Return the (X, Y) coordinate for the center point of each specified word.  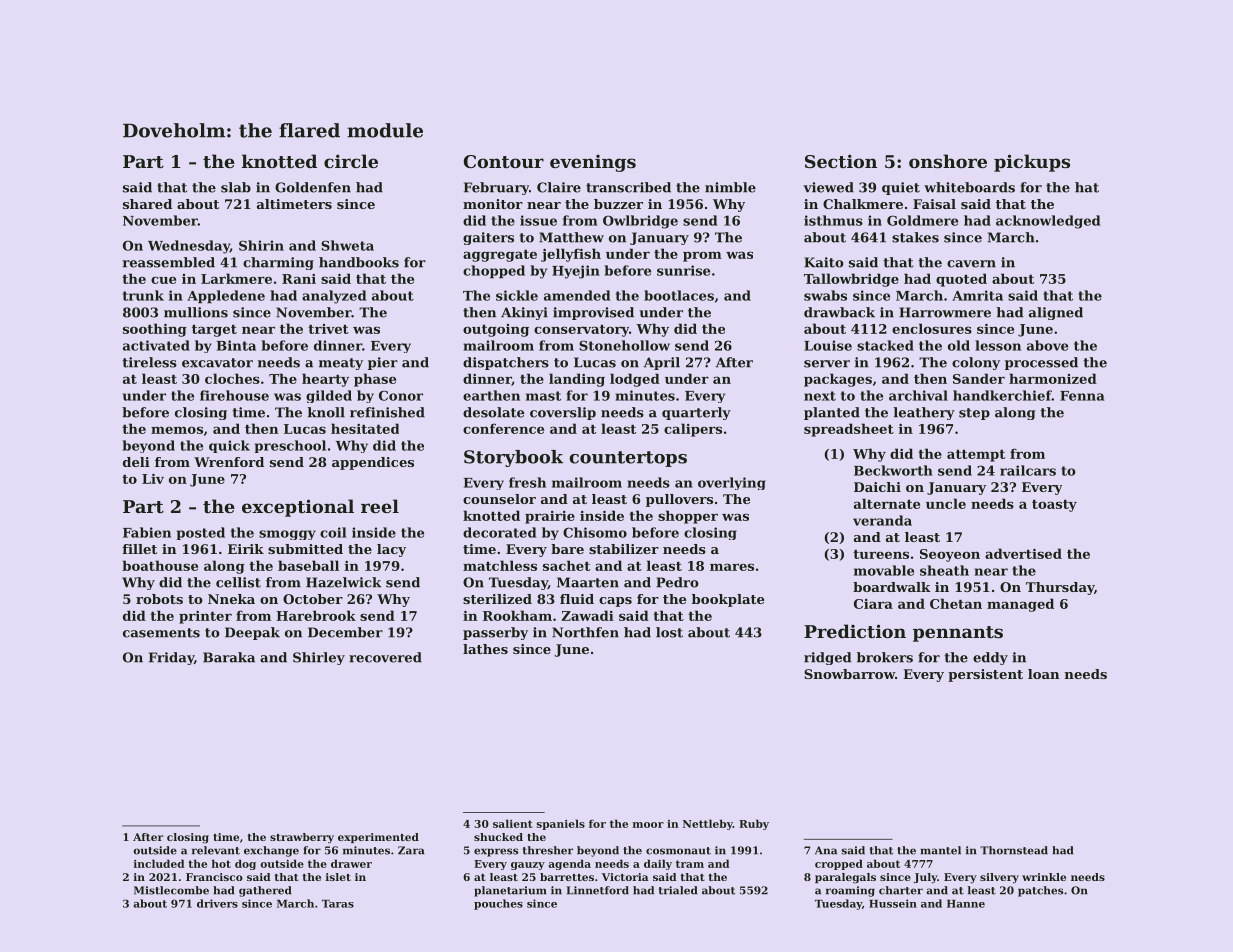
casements (161, 633)
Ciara (873, 604)
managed (1020, 605)
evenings (593, 163)
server (827, 364)
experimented (378, 838)
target (214, 331)
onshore (948, 161)
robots (159, 599)
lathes (485, 649)
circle (351, 161)
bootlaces (679, 295)
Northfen (585, 632)
